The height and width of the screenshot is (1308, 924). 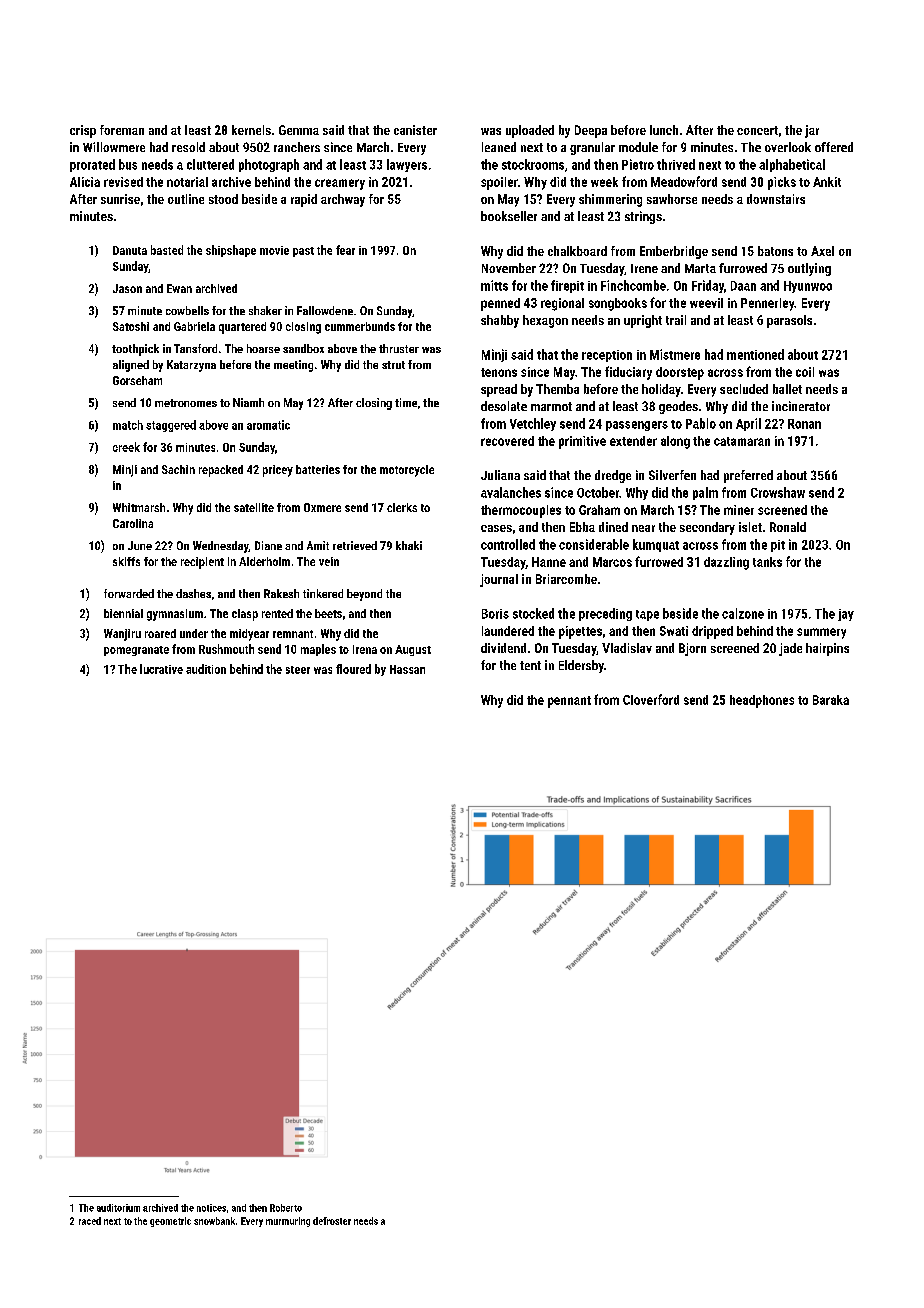 What do you see at coordinates (726, 563) in the screenshot?
I see `dazzling` at bounding box center [726, 563].
